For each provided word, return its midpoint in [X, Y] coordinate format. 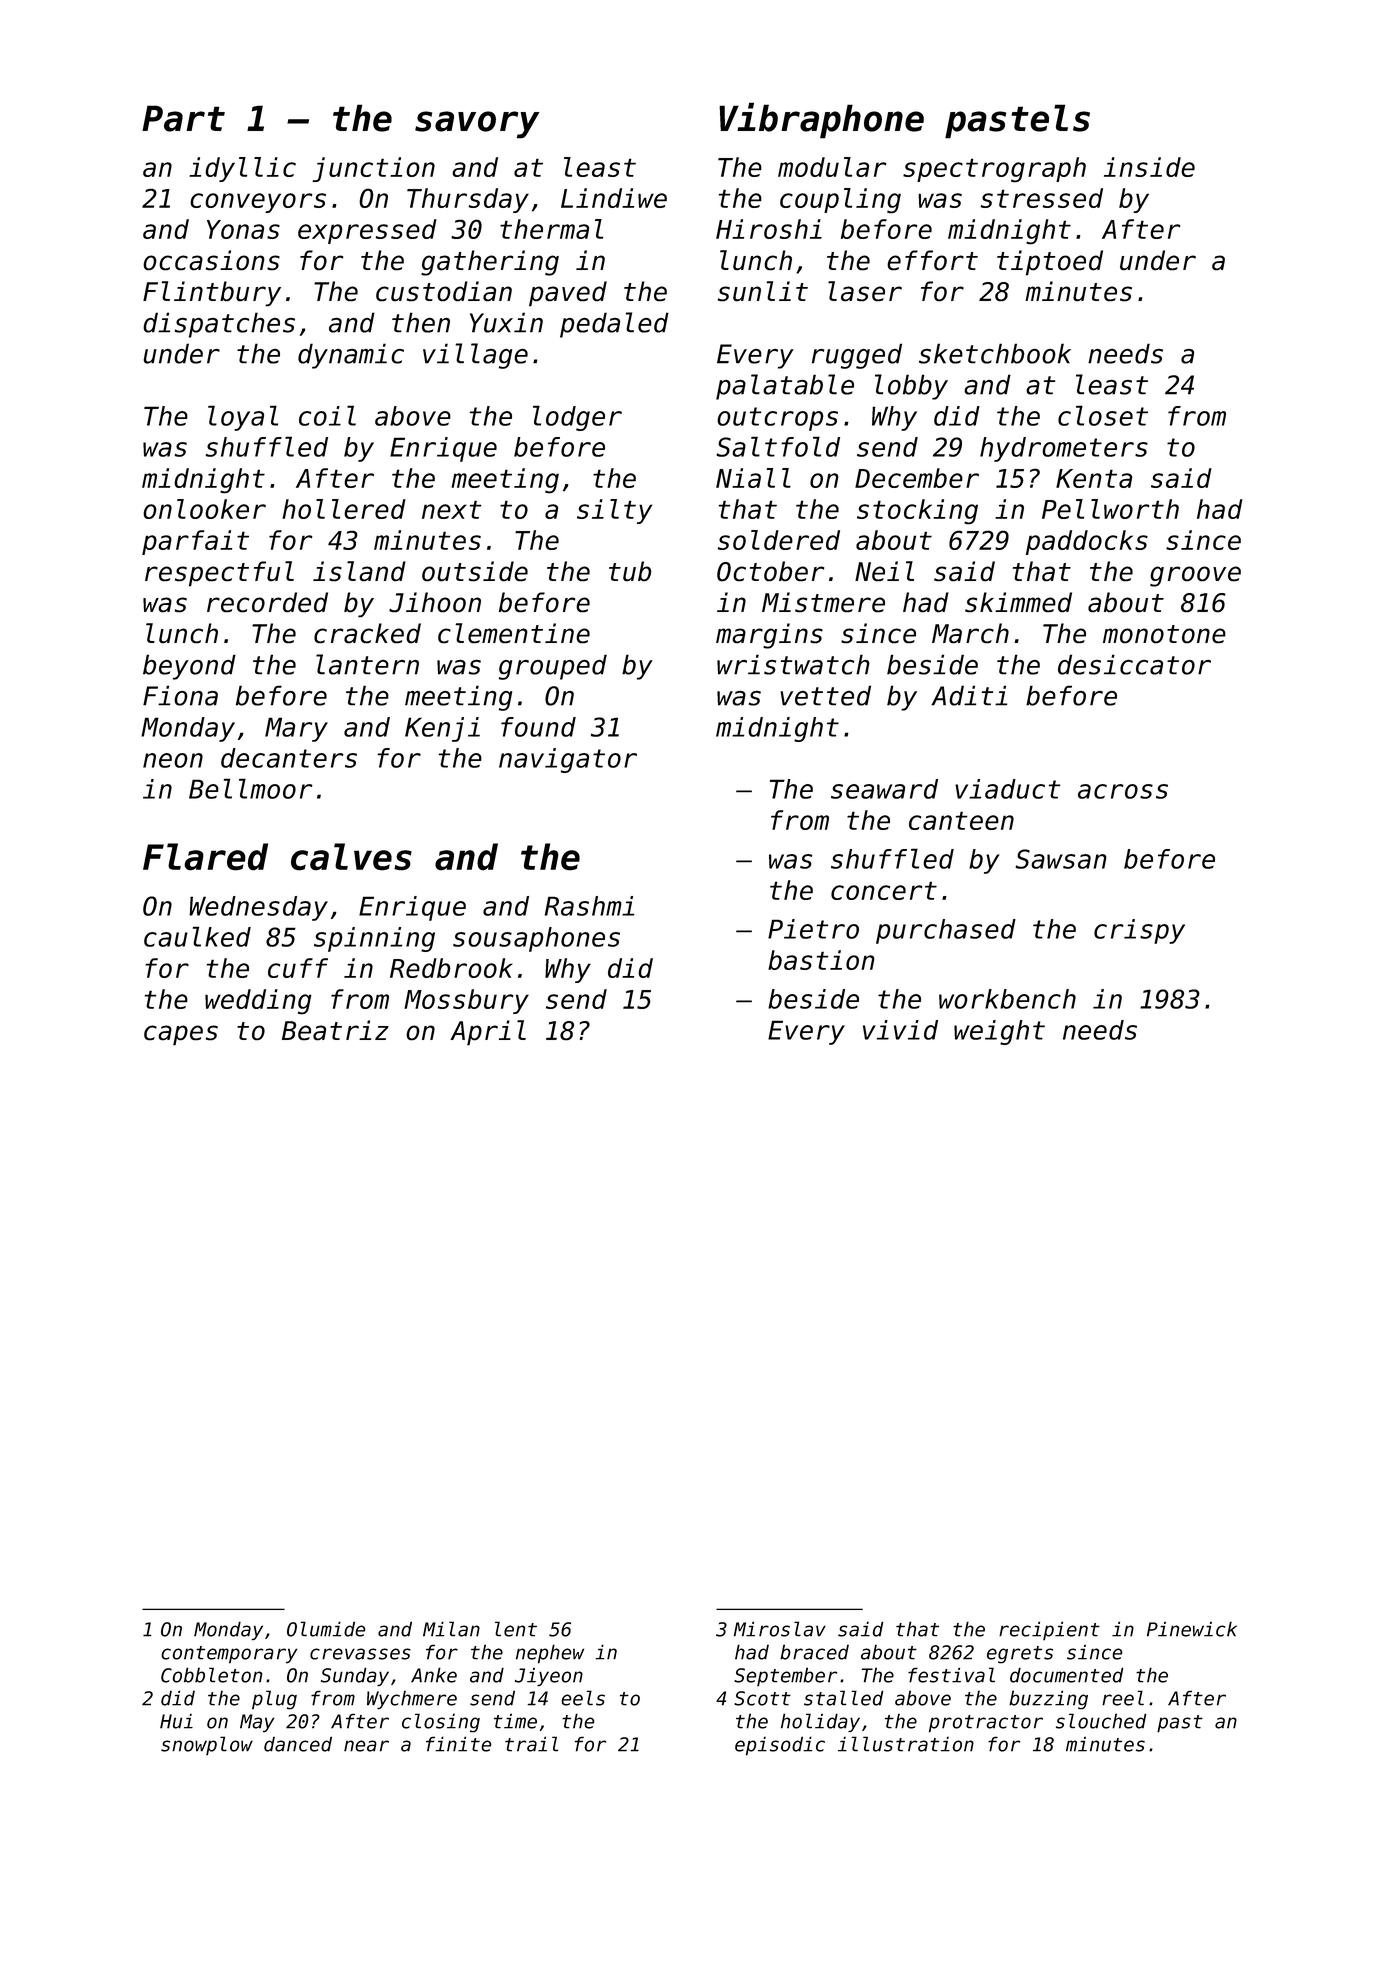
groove [1195, 576]
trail [531, 1744]
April [488, 1033]
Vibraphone [821, 120]
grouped [553, 667]
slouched [1101, 1721]
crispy [1139, 931]
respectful [219, 574]
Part [183, 118]
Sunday [355, 1676]
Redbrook [451, 968]
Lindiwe [614, 198]
